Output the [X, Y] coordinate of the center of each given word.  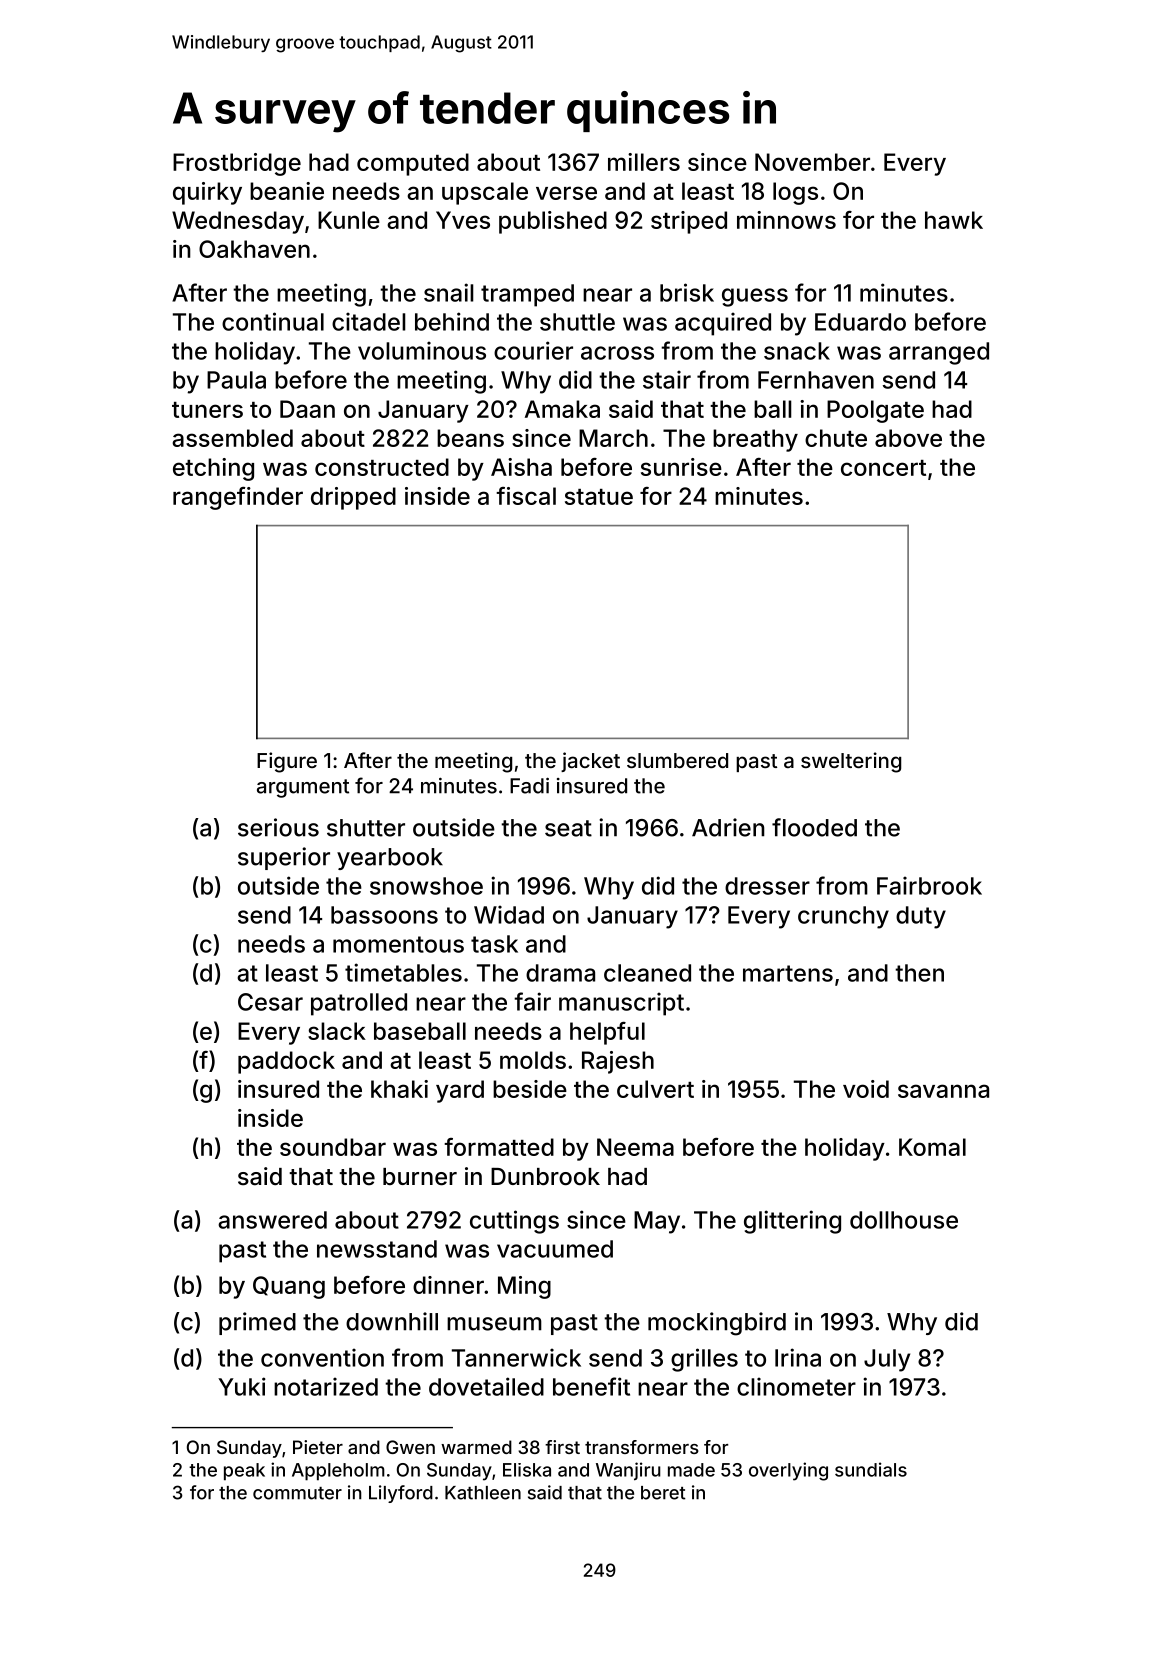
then [919, 973]
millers [644, 162]
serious [278, 827]
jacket [590, 762]
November [812, 162]
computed [413, 164]
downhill [392, 1321]
